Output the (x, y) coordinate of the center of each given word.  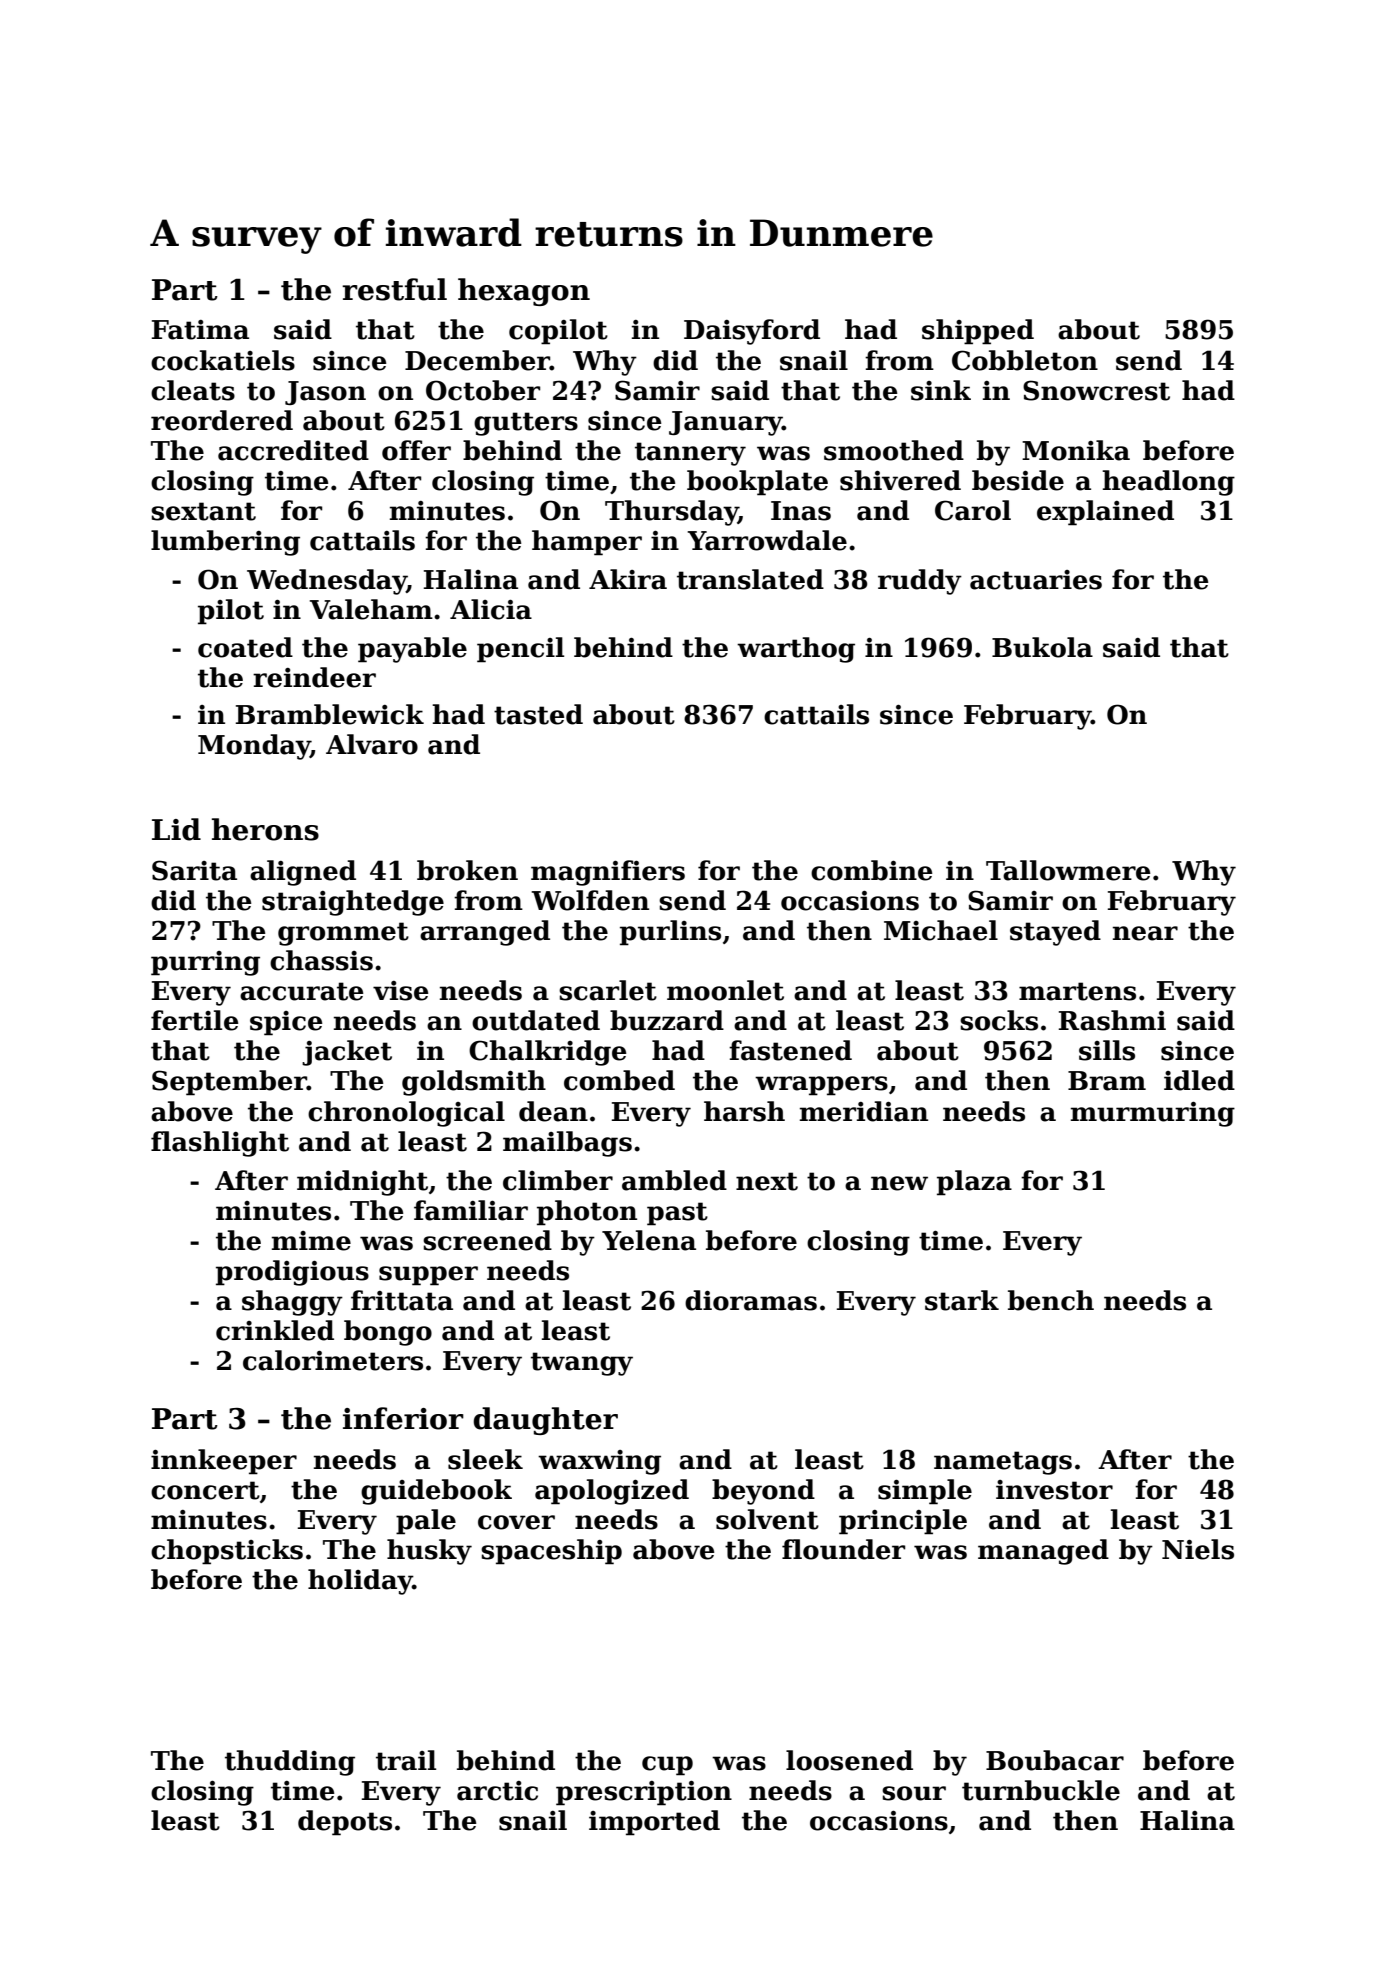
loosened (849, 1760)
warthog (796, 650)
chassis (321, 960)
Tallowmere (1068, 870)
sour (914, 1793)
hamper (587, 543)
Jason (325, 393)
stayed (1055, 933)
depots (345, 1823)
